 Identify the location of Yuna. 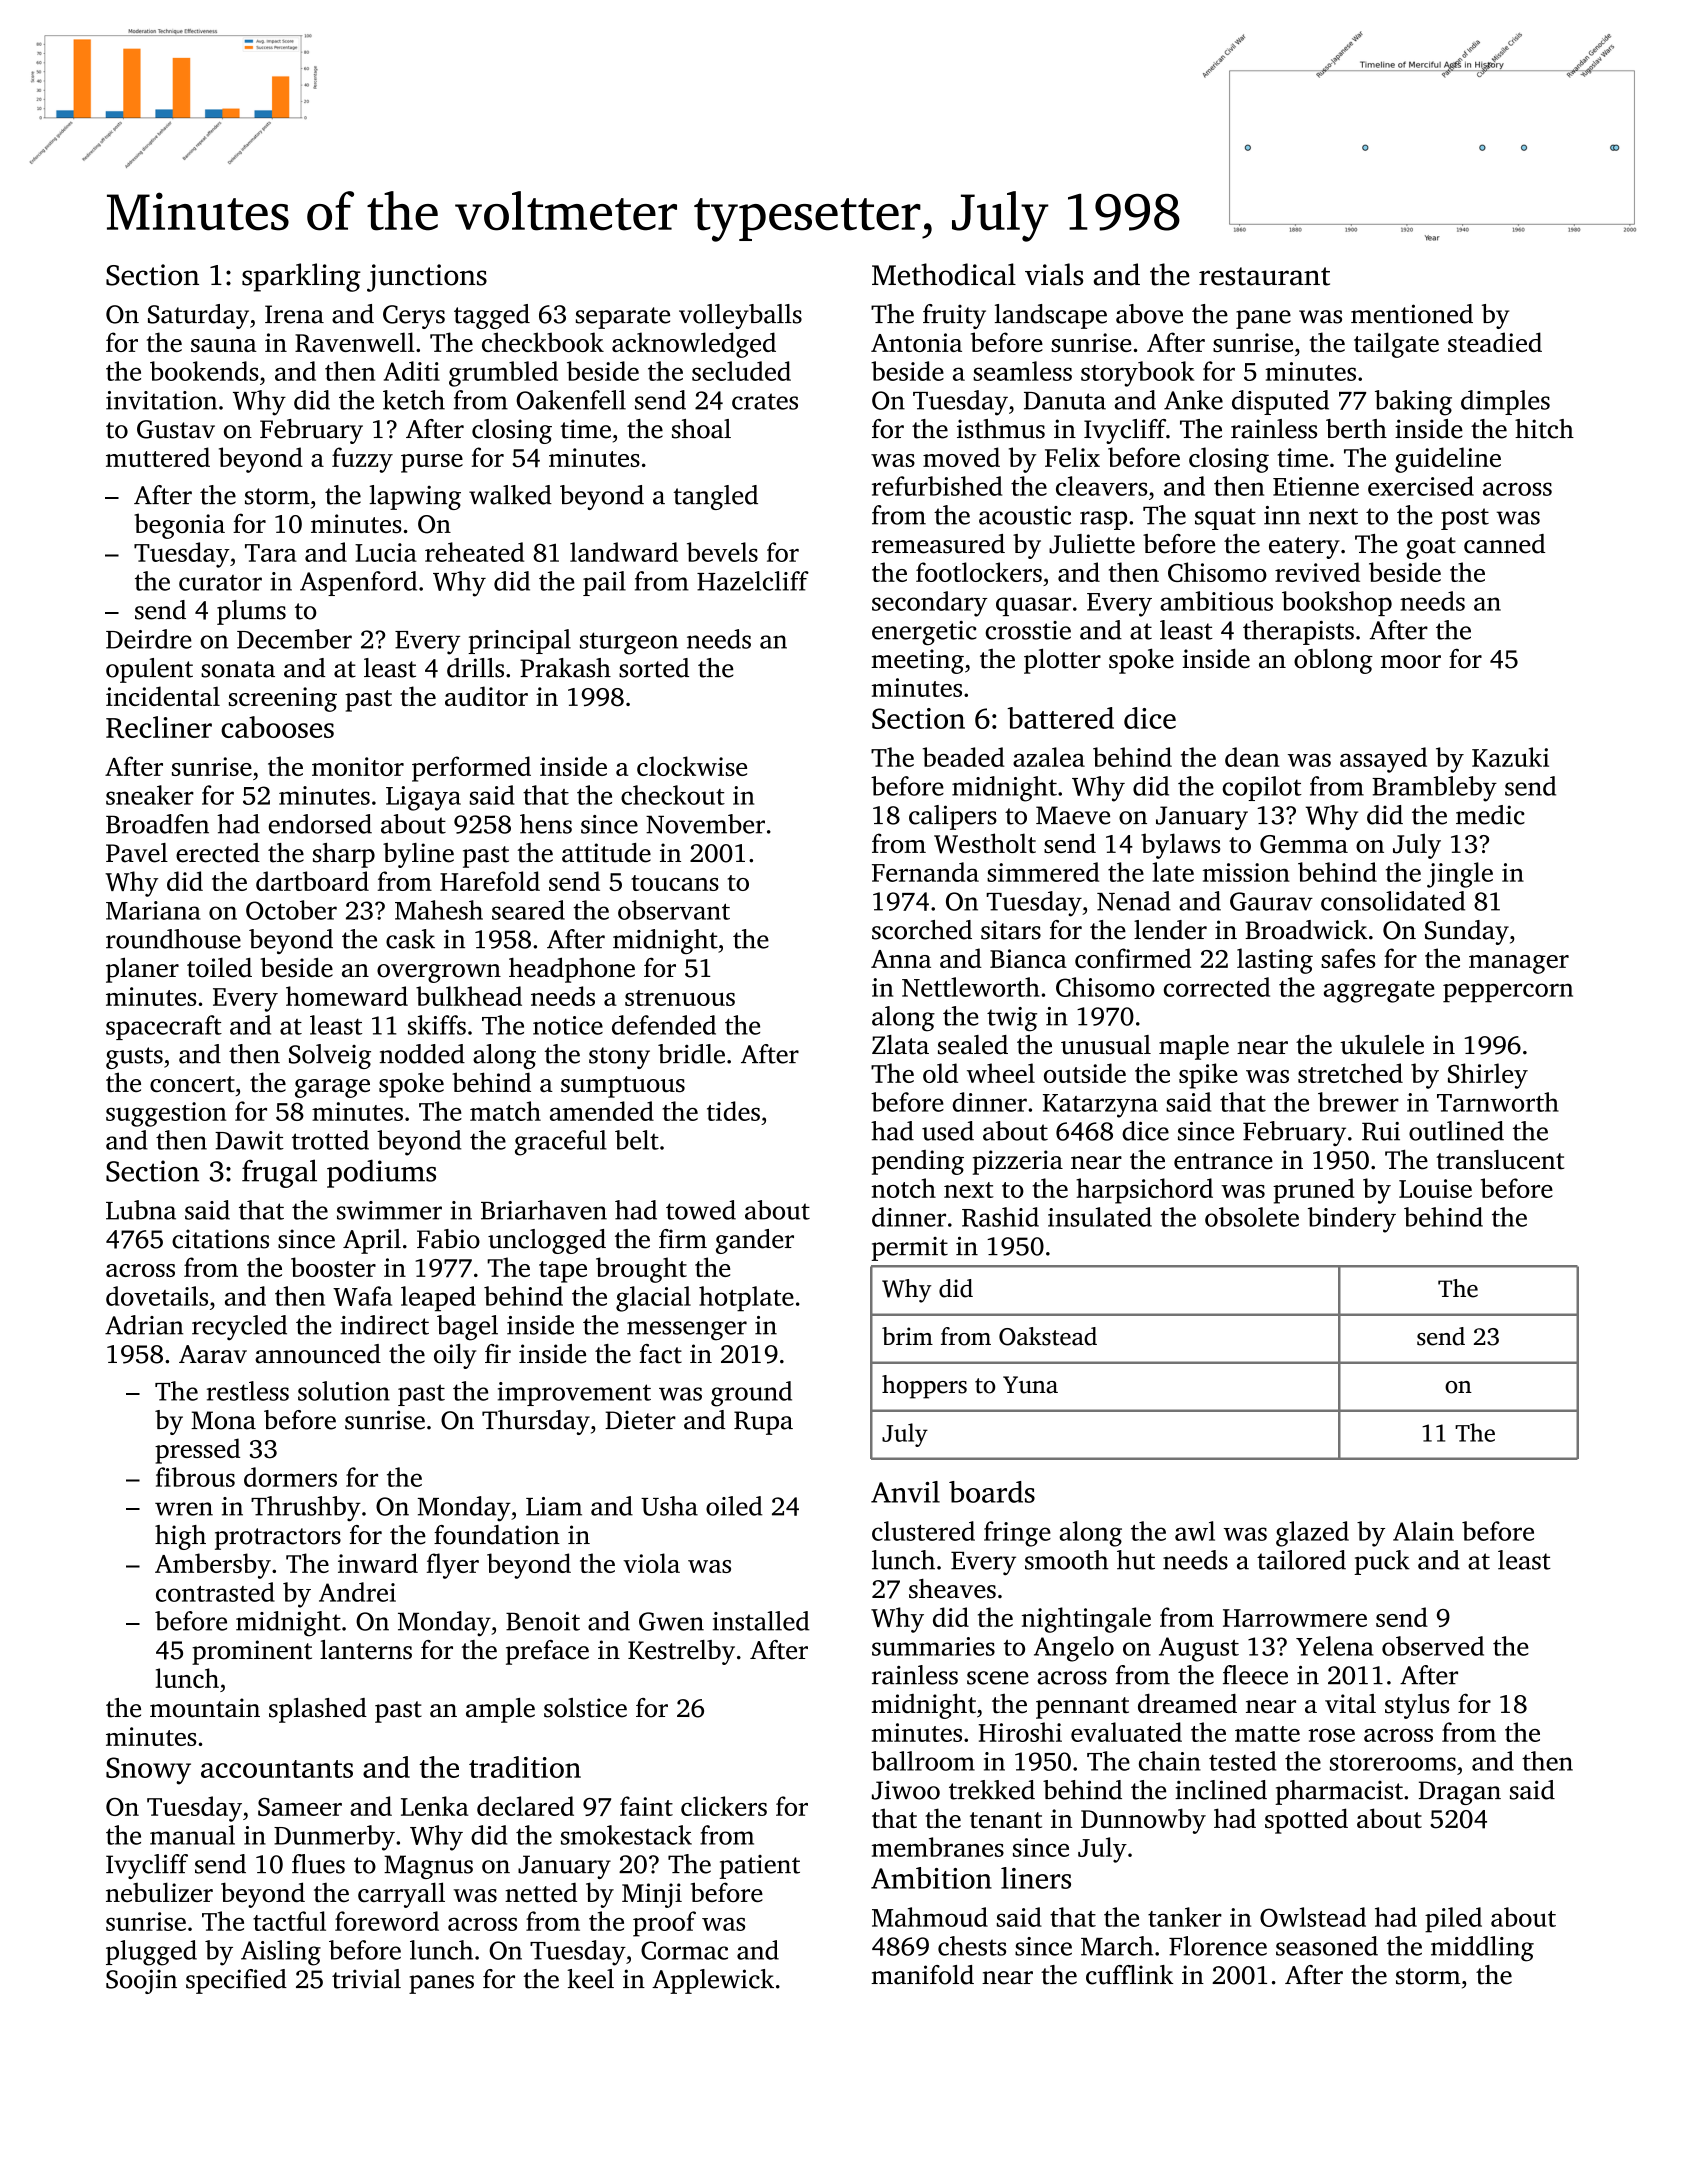
(1030, 1385).
